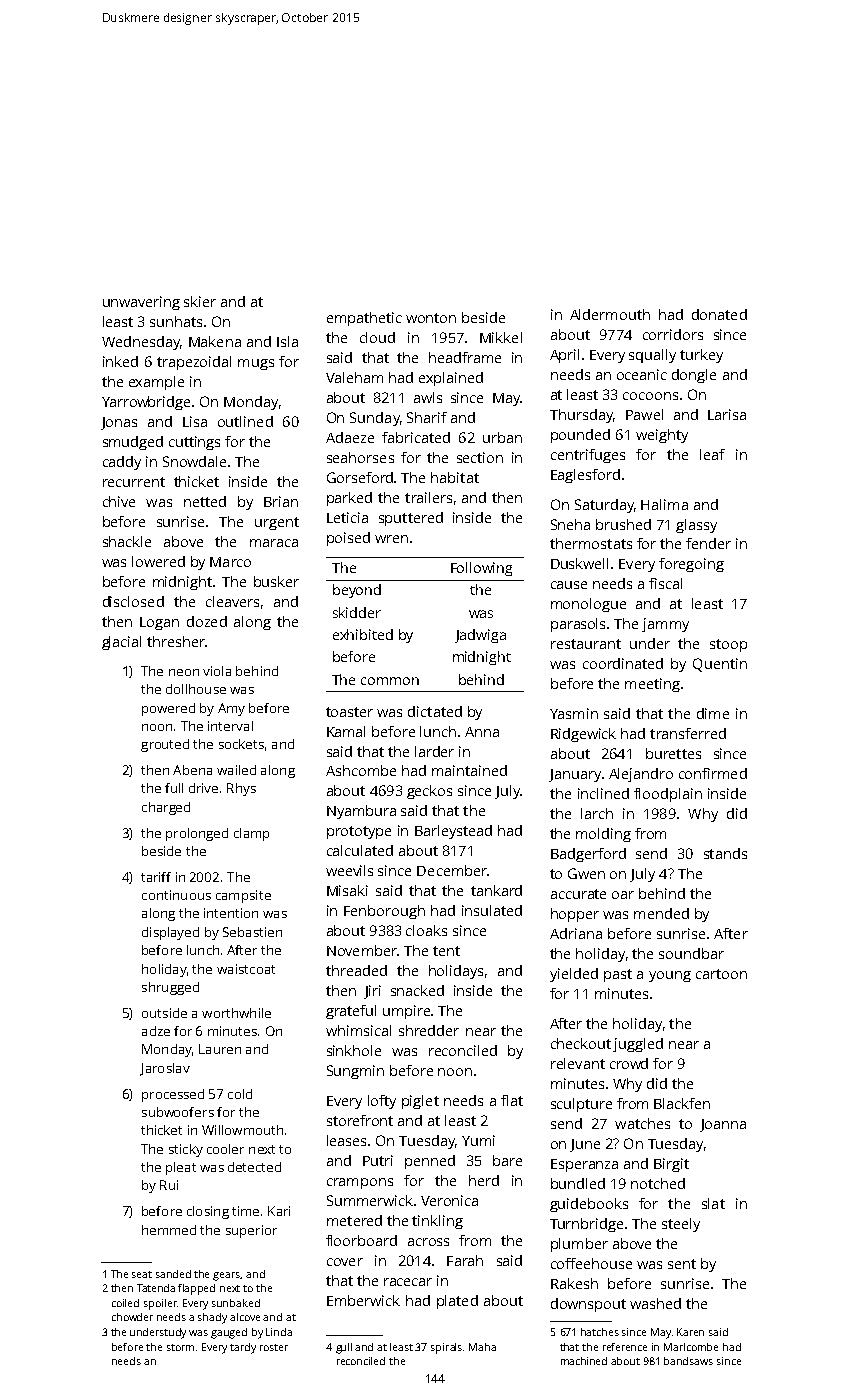 The height and width of the document is (1400, 849). I want to click on Following, so click(481, 569).
